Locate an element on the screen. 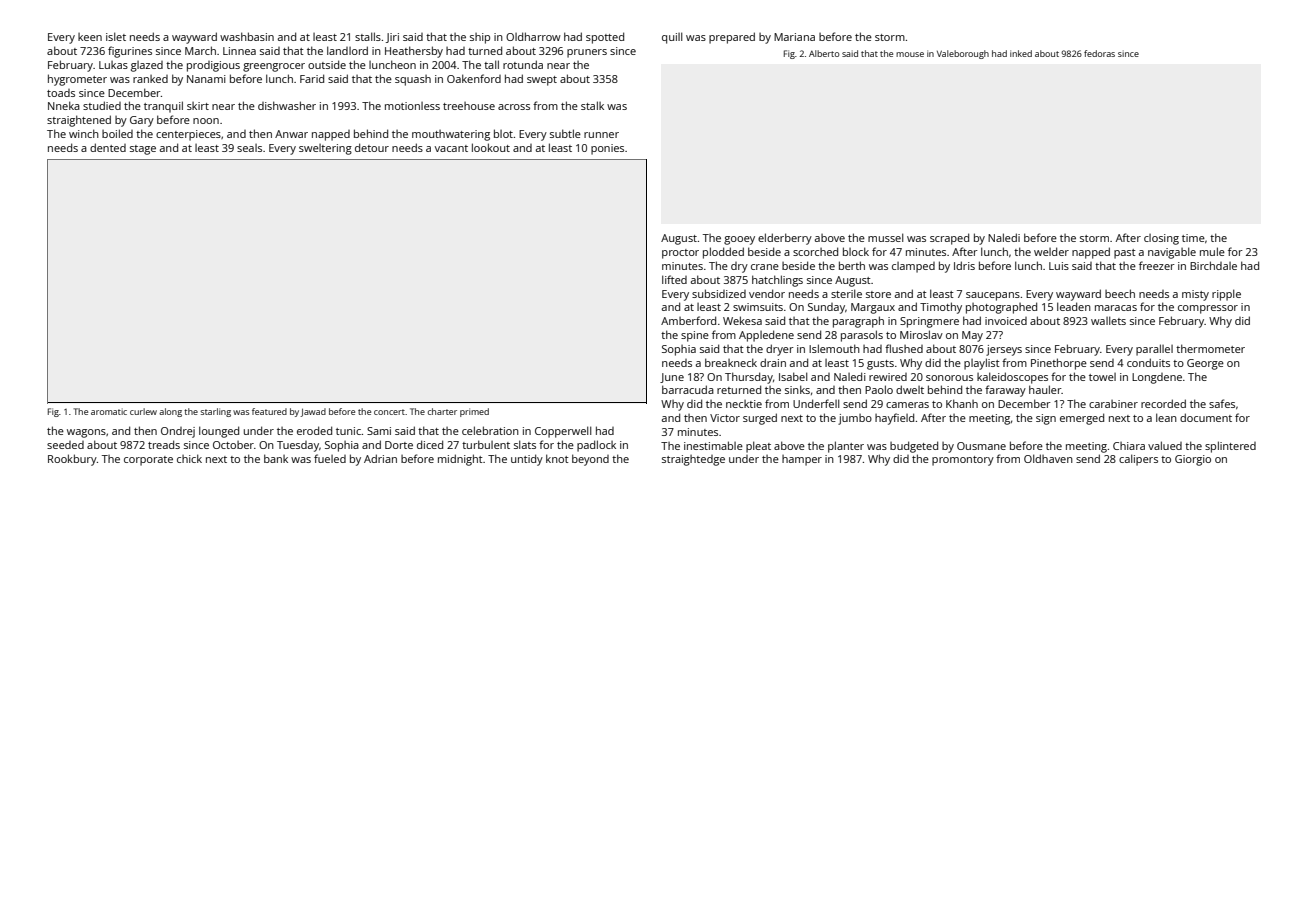 The width and height of the screenshot is (1308, 924). calipers is located at coordinates (1138, 460).
